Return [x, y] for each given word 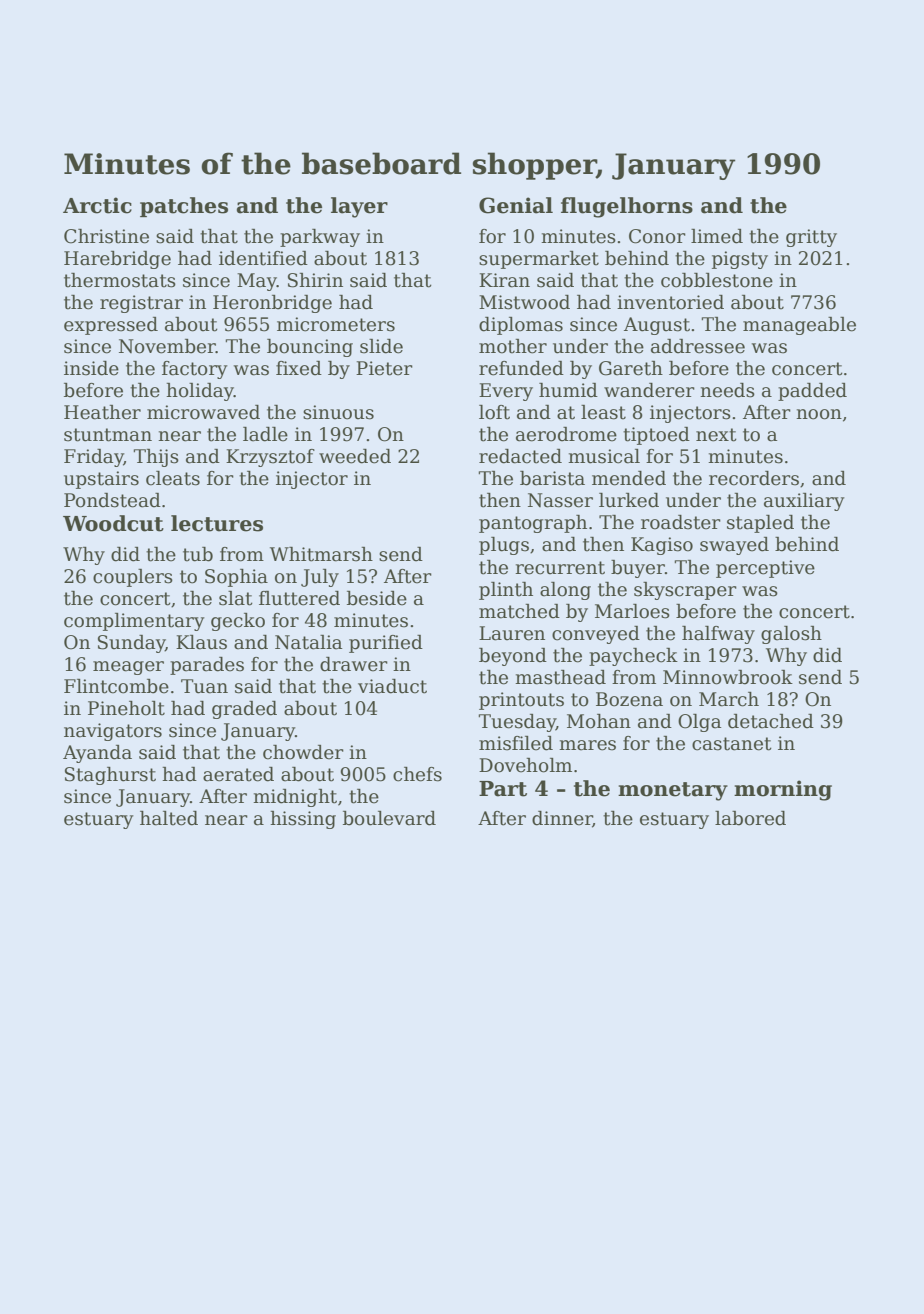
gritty [811, 238]
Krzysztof [270, 458]
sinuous [338, 412]
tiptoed [656, 436]
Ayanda [97, 754]
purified [386, 644]
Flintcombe [116, 686]
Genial [516, 205]
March [729, 699]
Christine [106, 236]
